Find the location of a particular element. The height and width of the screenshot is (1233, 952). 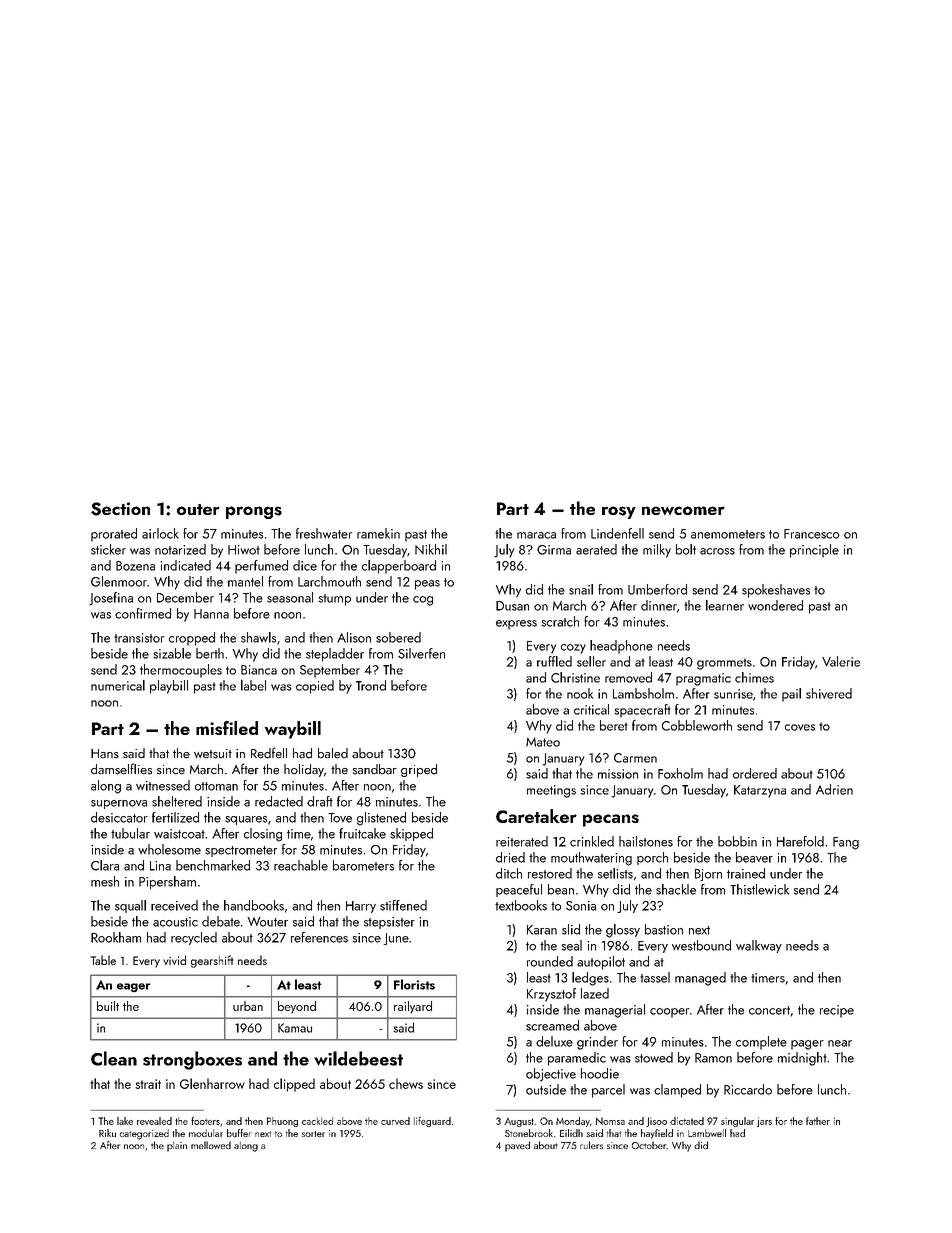

removed is located at coordinates (628, 677).
